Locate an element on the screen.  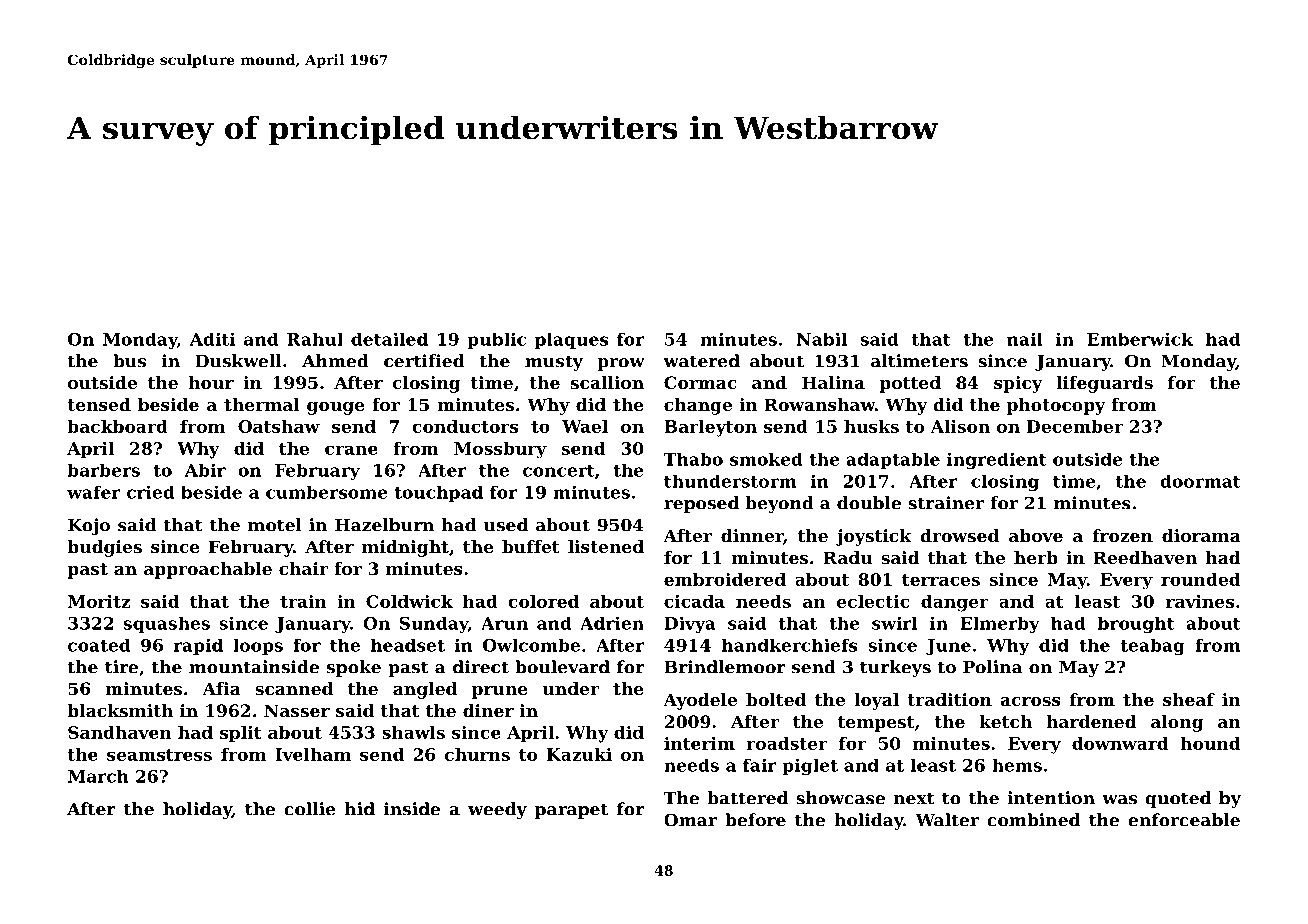
collie is located at coordinates (310, 809).
